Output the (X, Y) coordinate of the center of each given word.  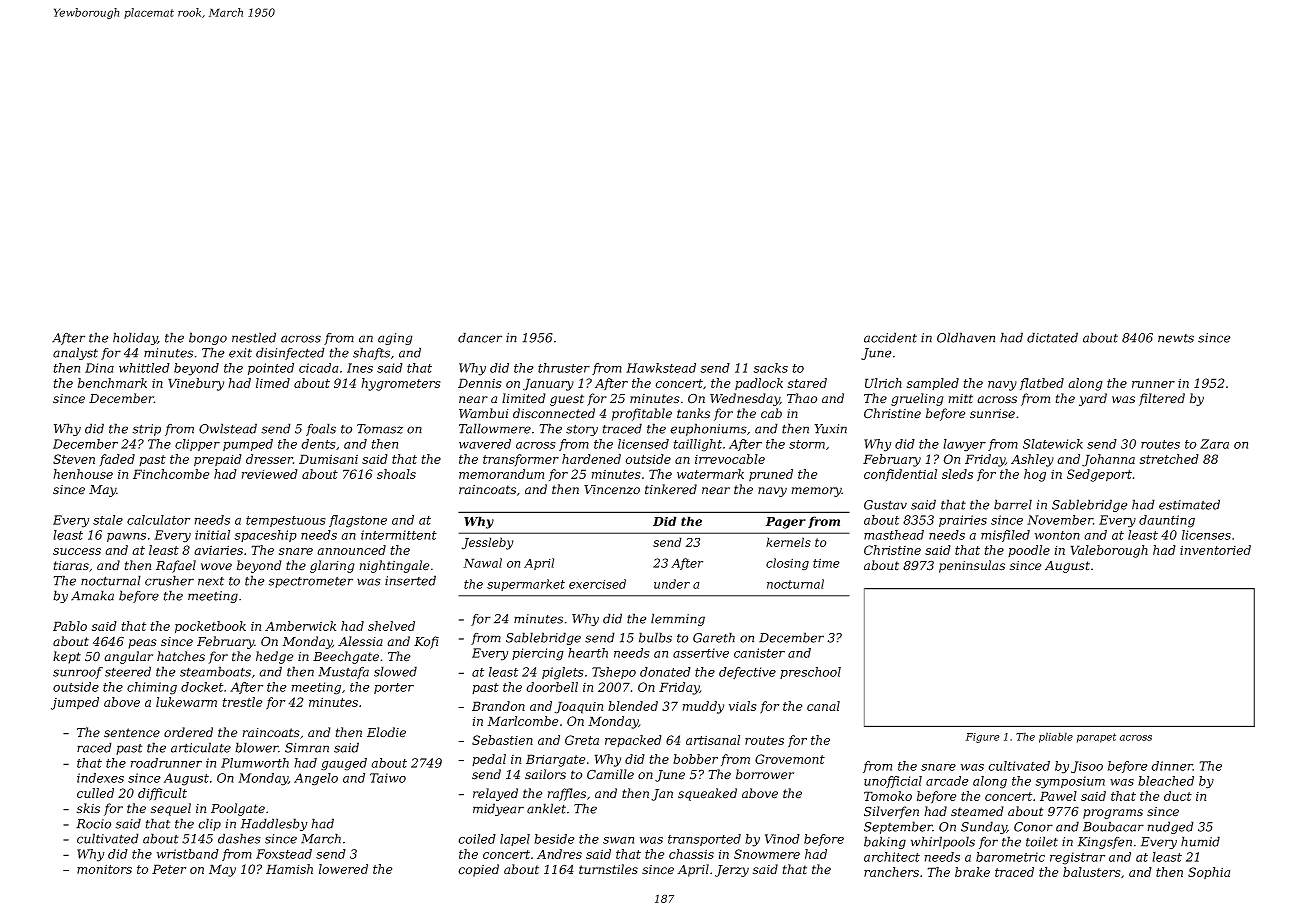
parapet (1096, 738)
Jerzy (732, 871)
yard (1093, 399)
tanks (693, 413)
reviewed (270, 474)
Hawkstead (661, 368)
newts (1176, 338)
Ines (360, 368)
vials (743, 706)
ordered (188, 732)
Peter (169, 869)
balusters (1092, 872)
